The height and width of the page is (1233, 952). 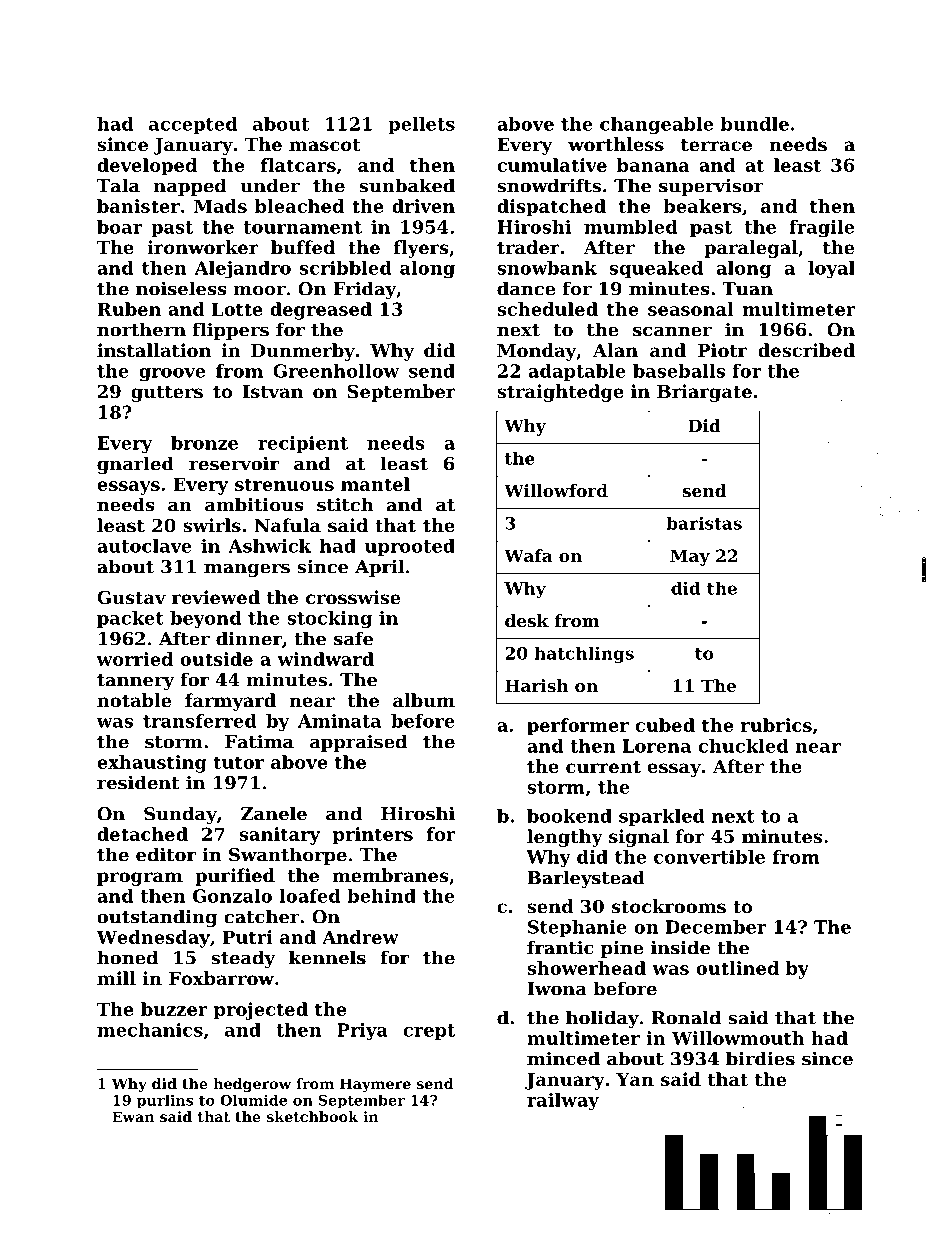 I want to click on fragile, so click(x=821, y=228).
